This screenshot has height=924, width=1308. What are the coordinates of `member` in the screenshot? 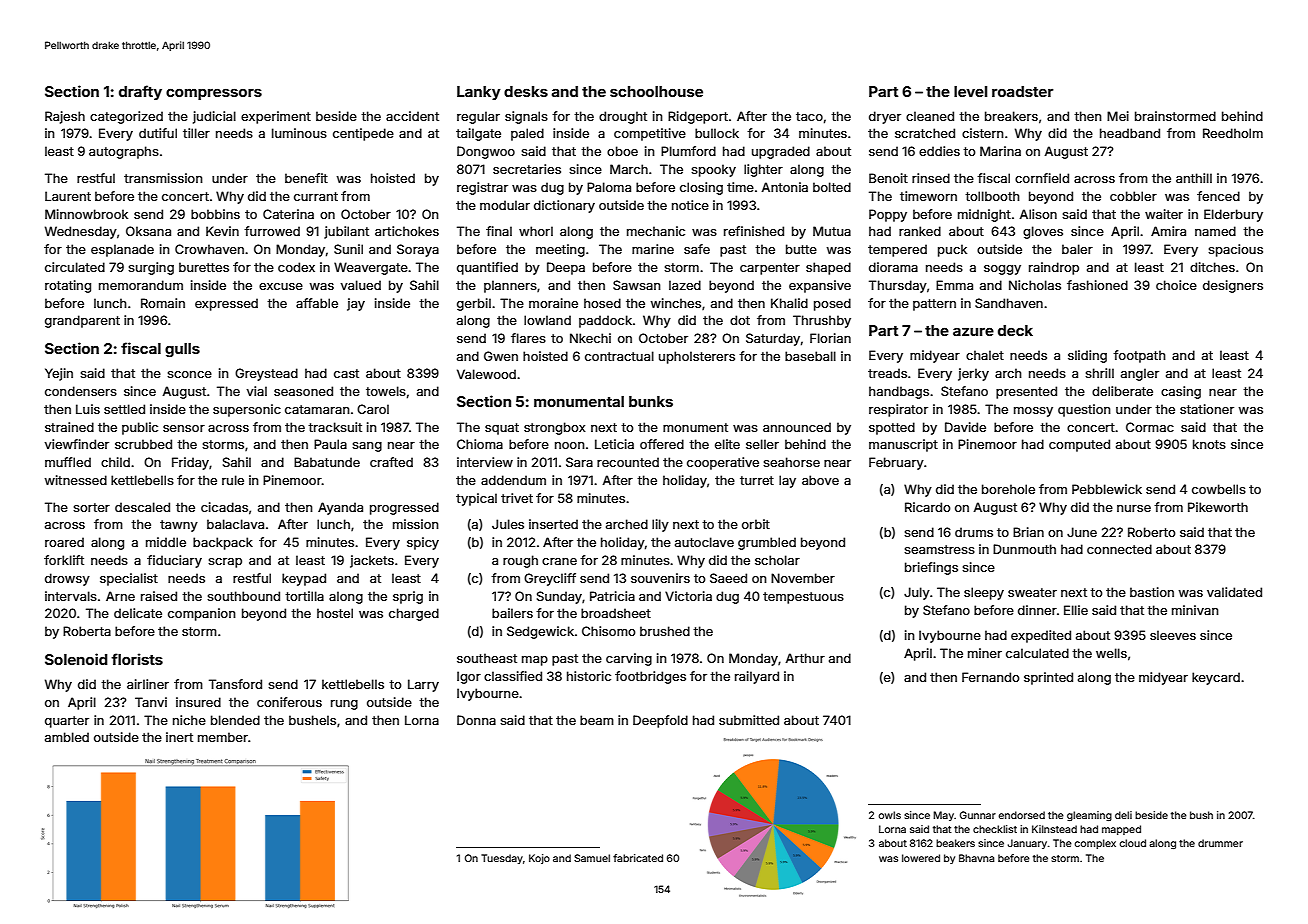 It's located at (223, 737).
